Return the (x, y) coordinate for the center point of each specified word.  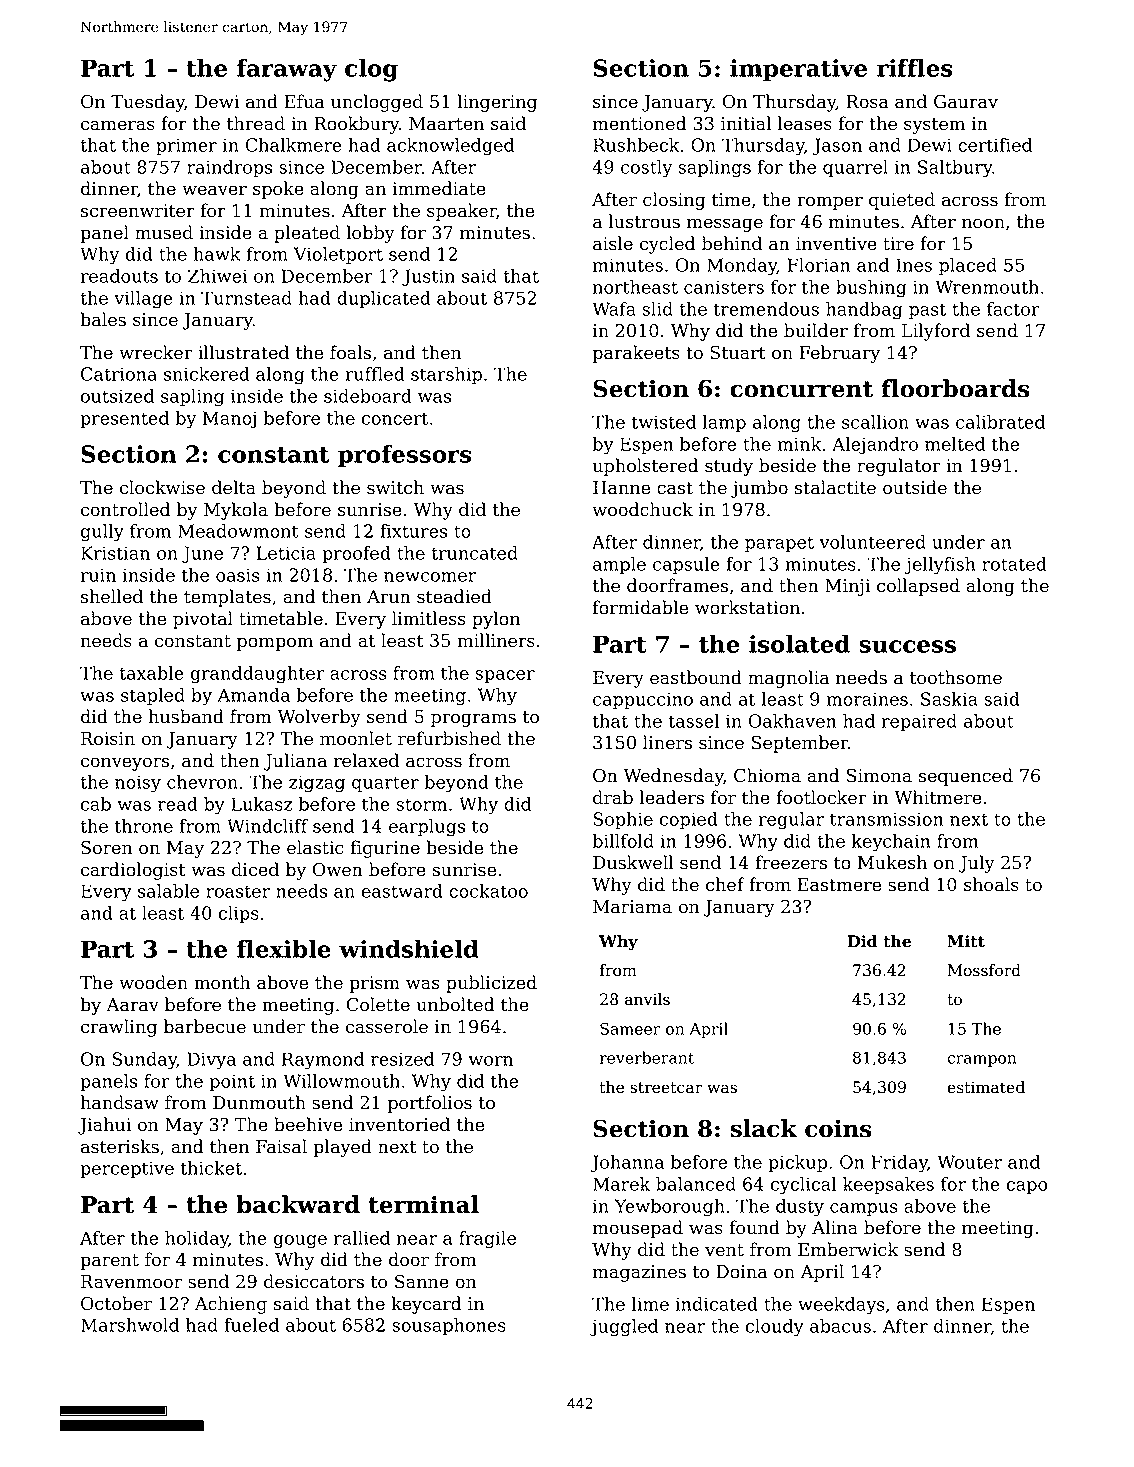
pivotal (203, 620)
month (222, 982)
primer (186, 146)
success (907, 646)
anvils (647, 999)
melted (955, 444)
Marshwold (130, 1325)
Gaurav (966, 101)
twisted (664, 422)
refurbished (449, 738)
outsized (117, 396)
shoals (991, 884)
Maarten (446, 124)
